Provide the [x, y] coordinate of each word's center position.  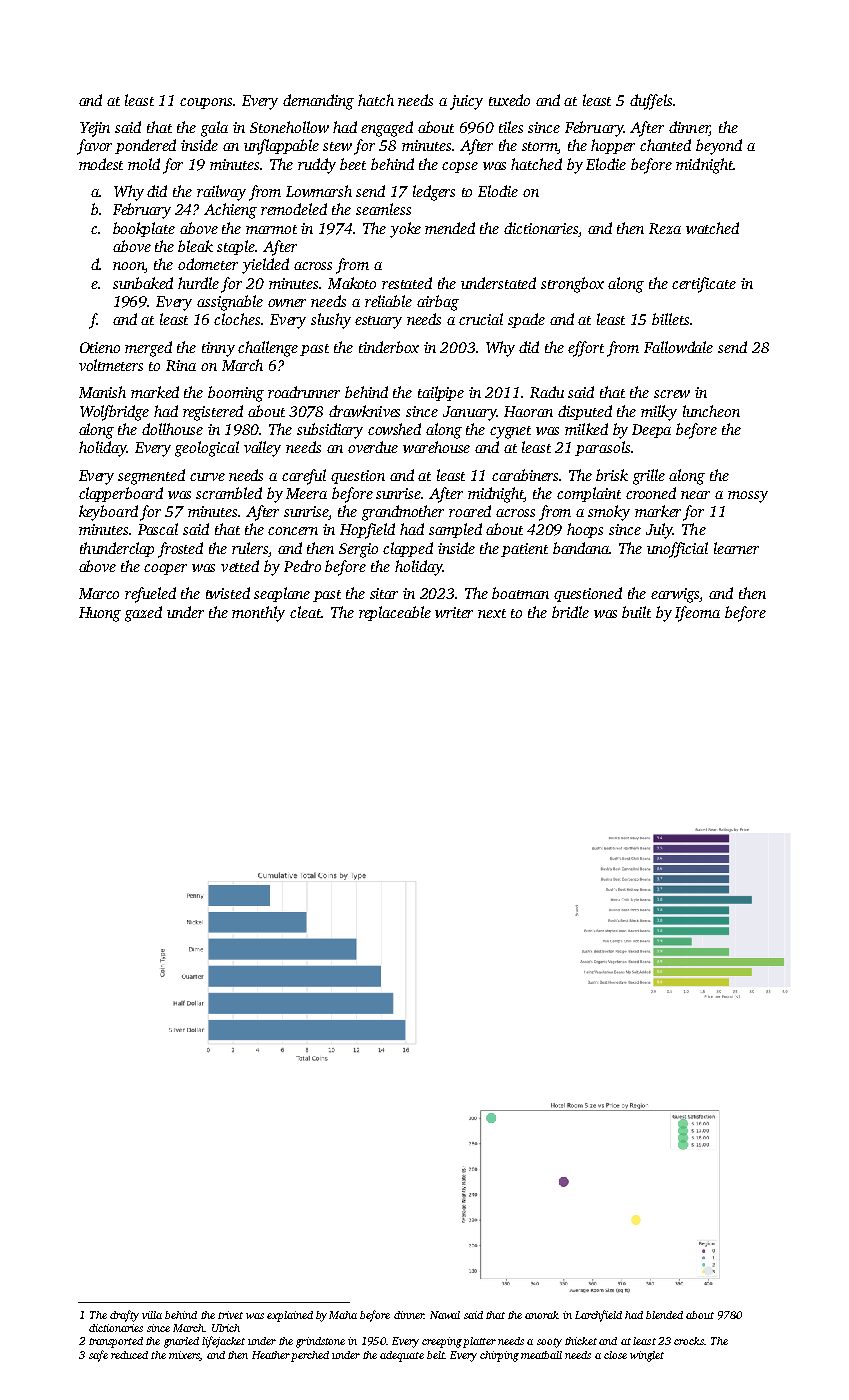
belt [435, 1355]
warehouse [436, 447]
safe [98, 1356]
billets [670, 319]
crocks [689, 1341]
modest [101, 164]
